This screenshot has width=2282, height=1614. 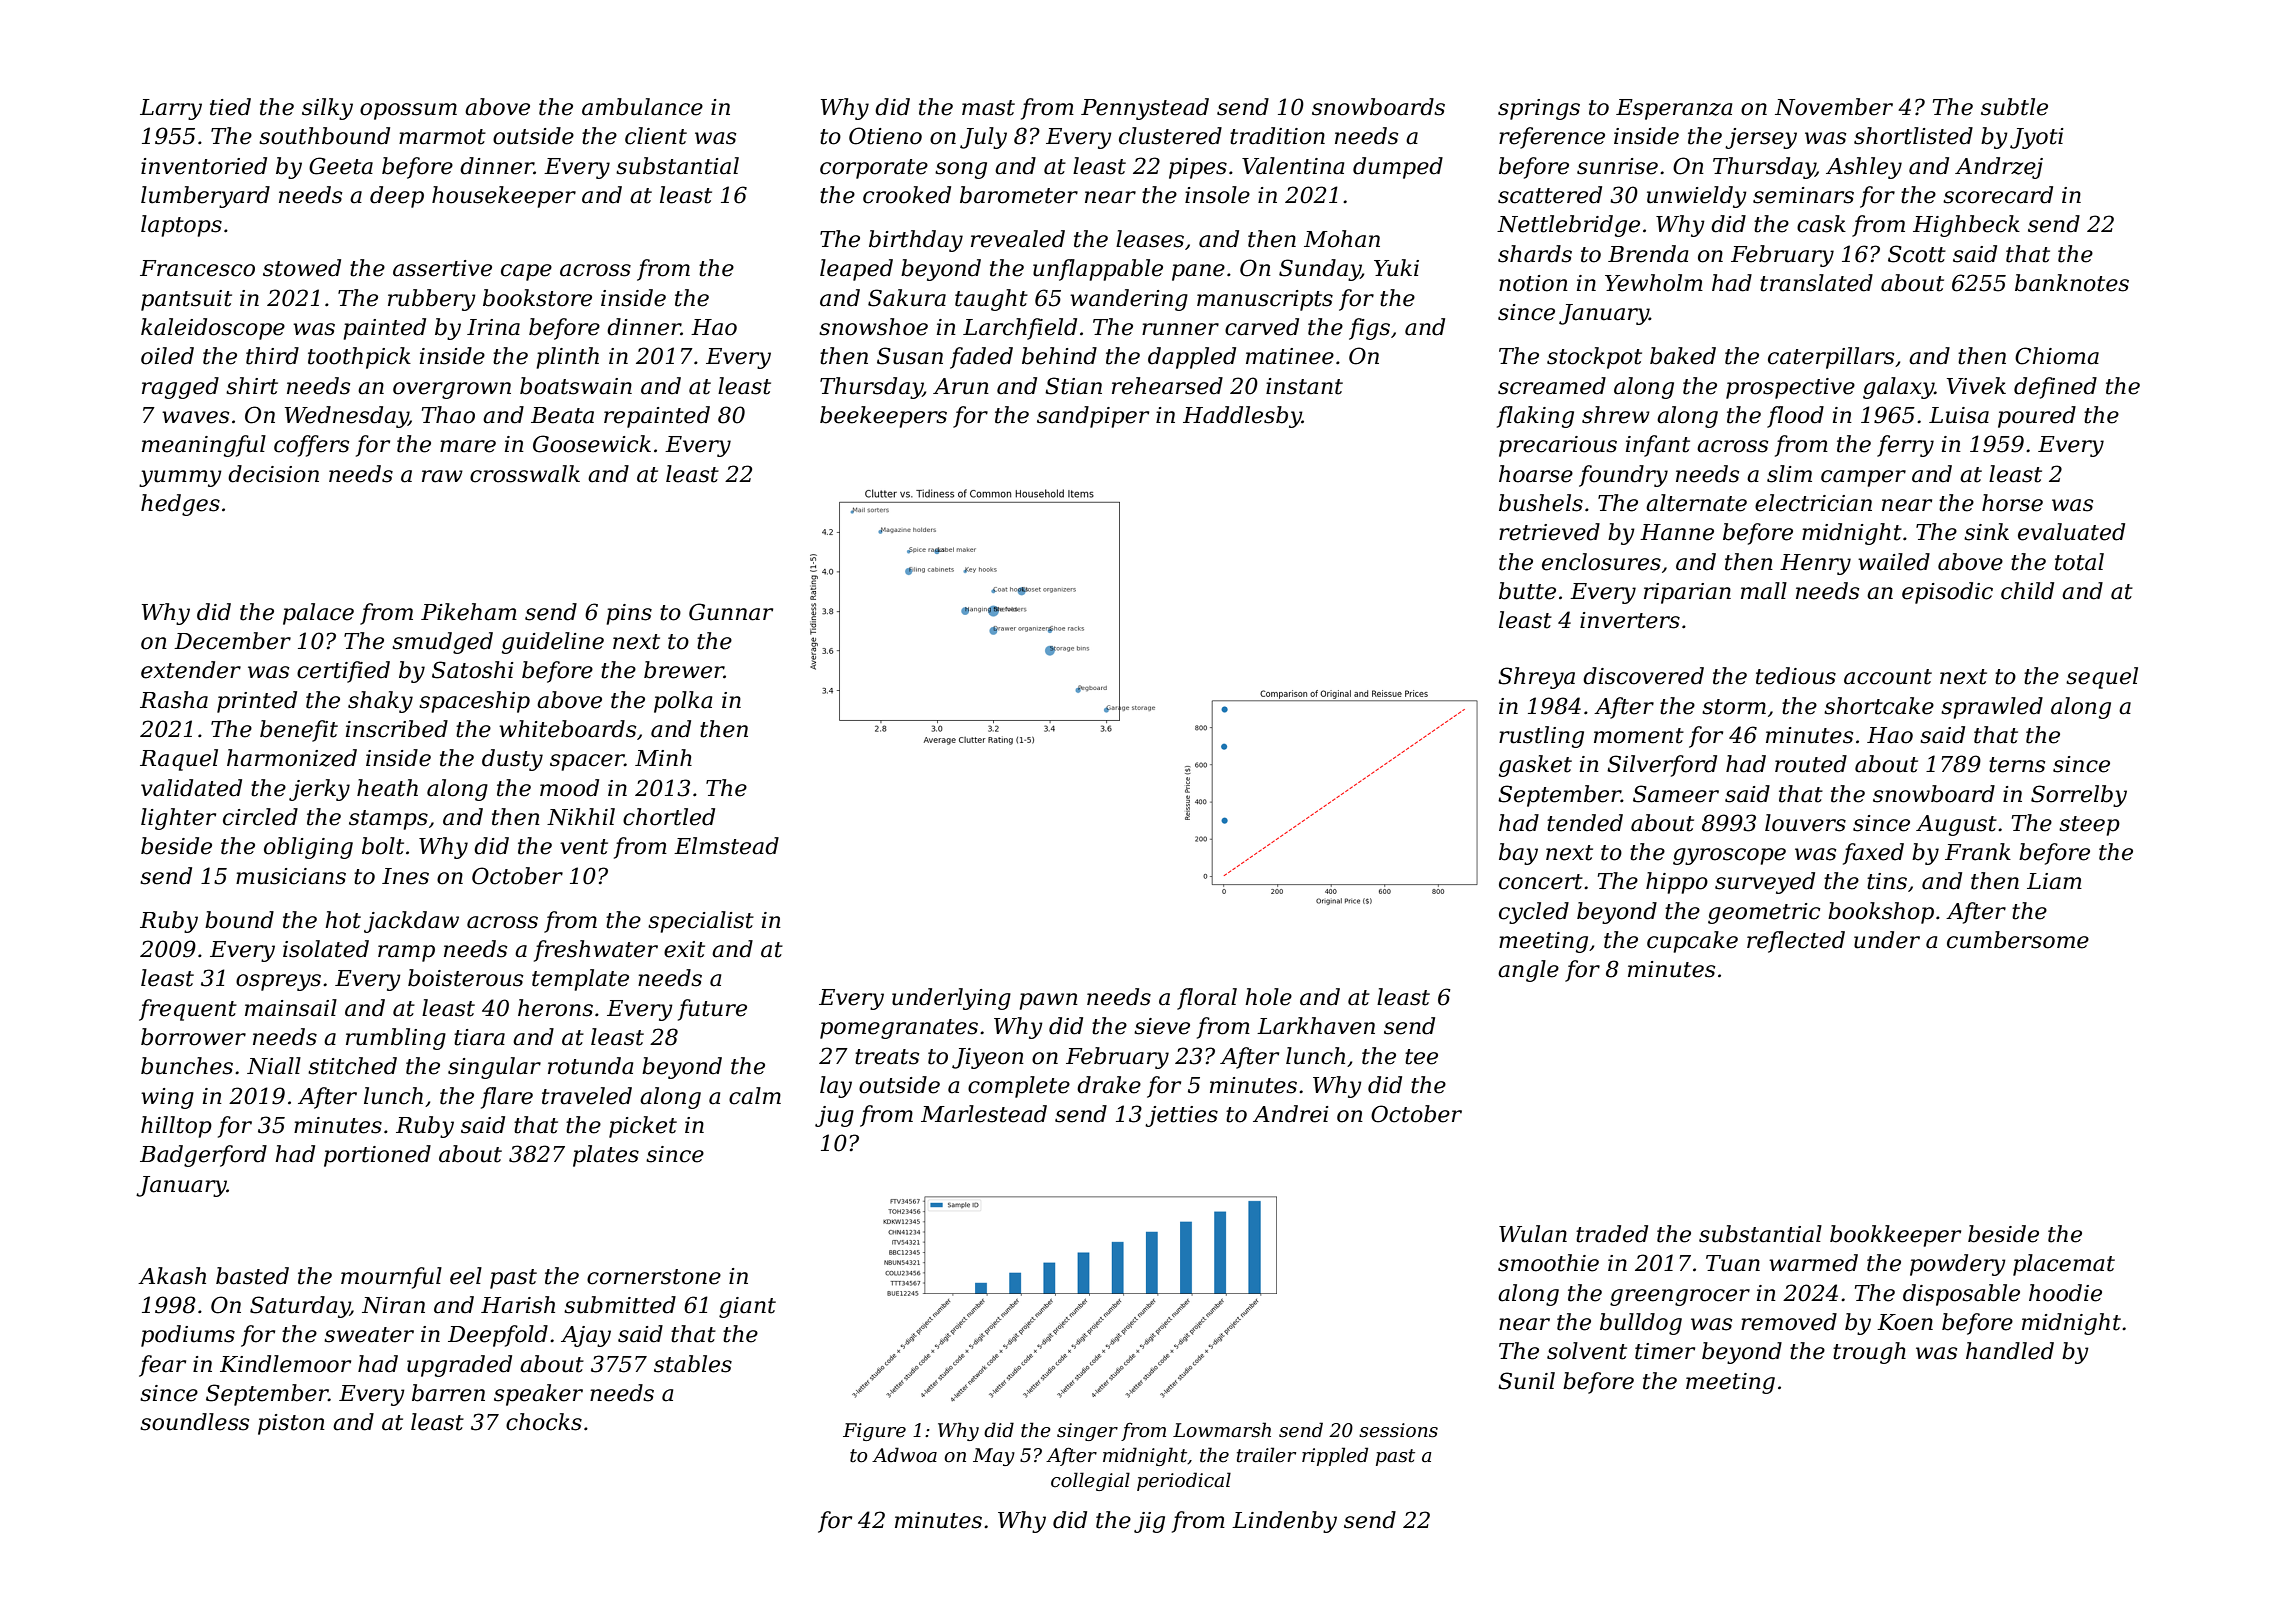 What do you see at coordinates (291, 1424) in the screenshot?
I see `piston` at bounding box center [291, 1424].
